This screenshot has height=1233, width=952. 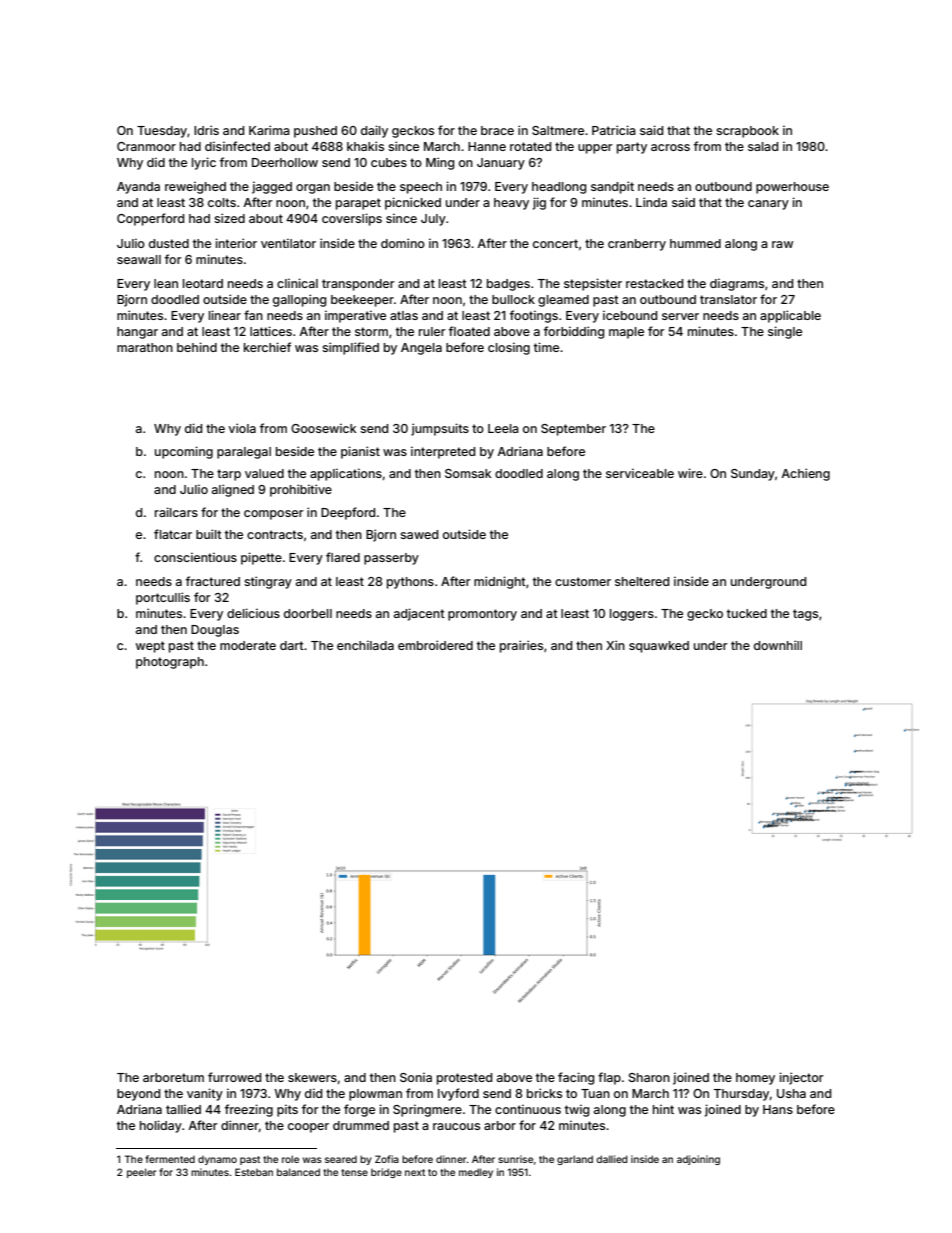 What do you see at coordinates (312, 1077) in the screenshot?
I see `skewers` at bounding box center [312, 1077].
